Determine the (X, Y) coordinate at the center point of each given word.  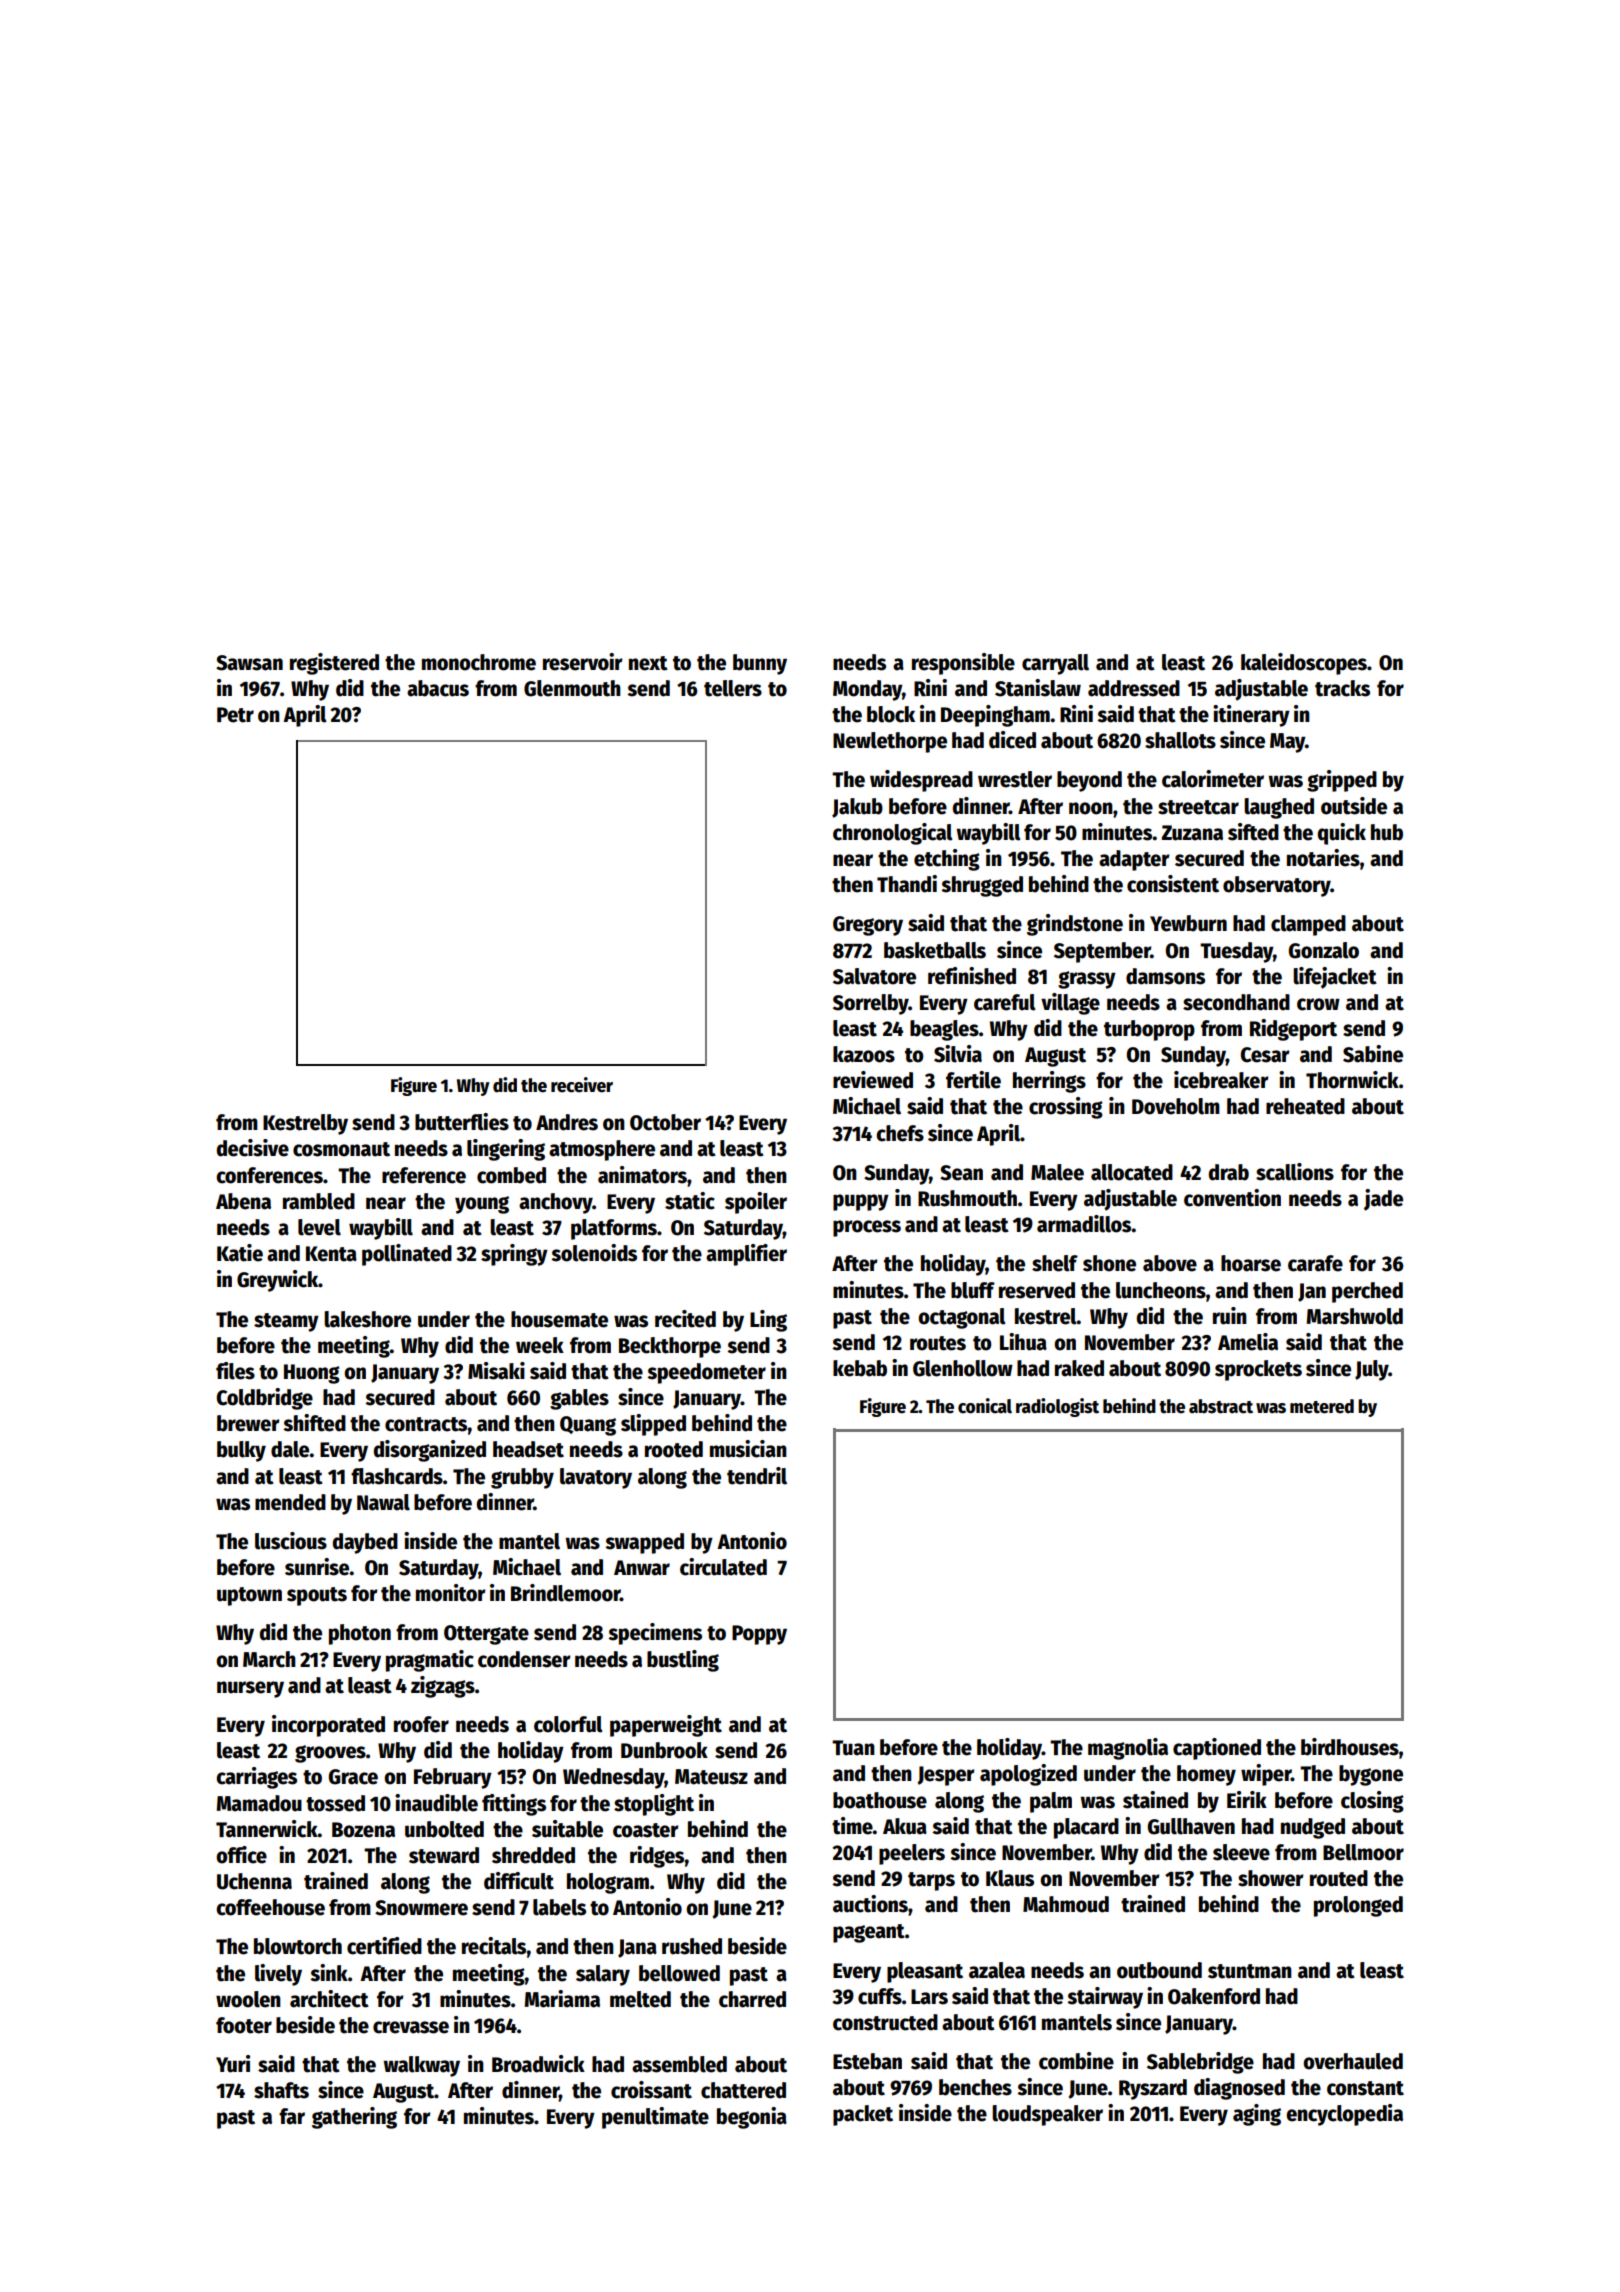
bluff (973, 1290)
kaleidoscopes (1304, 664)
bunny (760, 664)
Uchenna (254, 1881)
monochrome (479, 662)
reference (424, 1175)
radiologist (1057, 1407)
